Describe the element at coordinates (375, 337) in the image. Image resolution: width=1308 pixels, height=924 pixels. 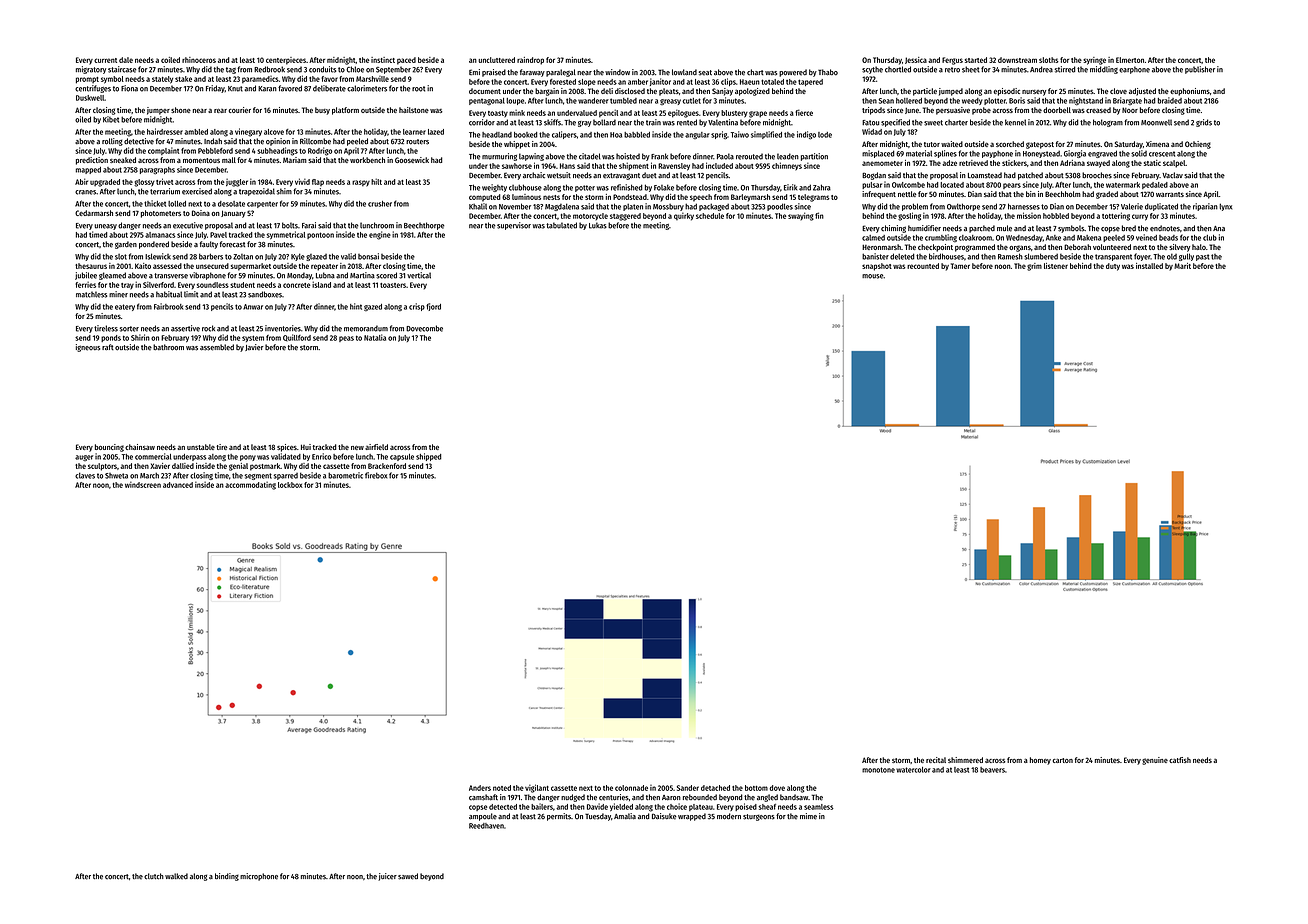
I see `Natalia` at that location.
